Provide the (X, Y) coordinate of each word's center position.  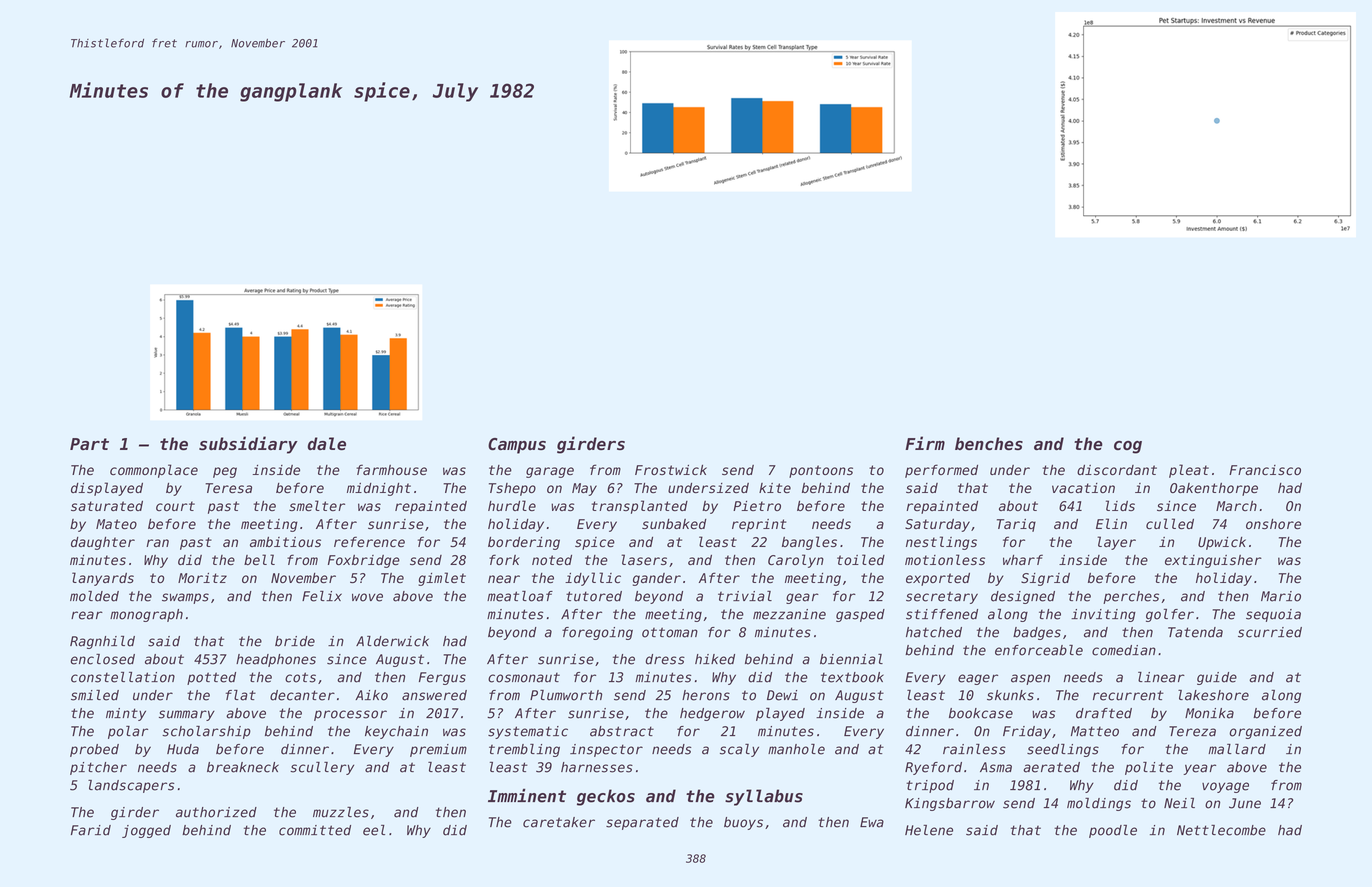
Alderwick (392, 641)
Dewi (782, 695)
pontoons (821, 471)
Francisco (1265, 470)
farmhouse (391, 469)
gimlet (442, 579)
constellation (123, 677)
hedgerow (712, 714)
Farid (91, 830)
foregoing (597, 633)
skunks (1010, 695)
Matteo (1095, 731)
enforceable (1039, 650)
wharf (1023, 559)
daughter (103, 543)
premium (438, 750)
